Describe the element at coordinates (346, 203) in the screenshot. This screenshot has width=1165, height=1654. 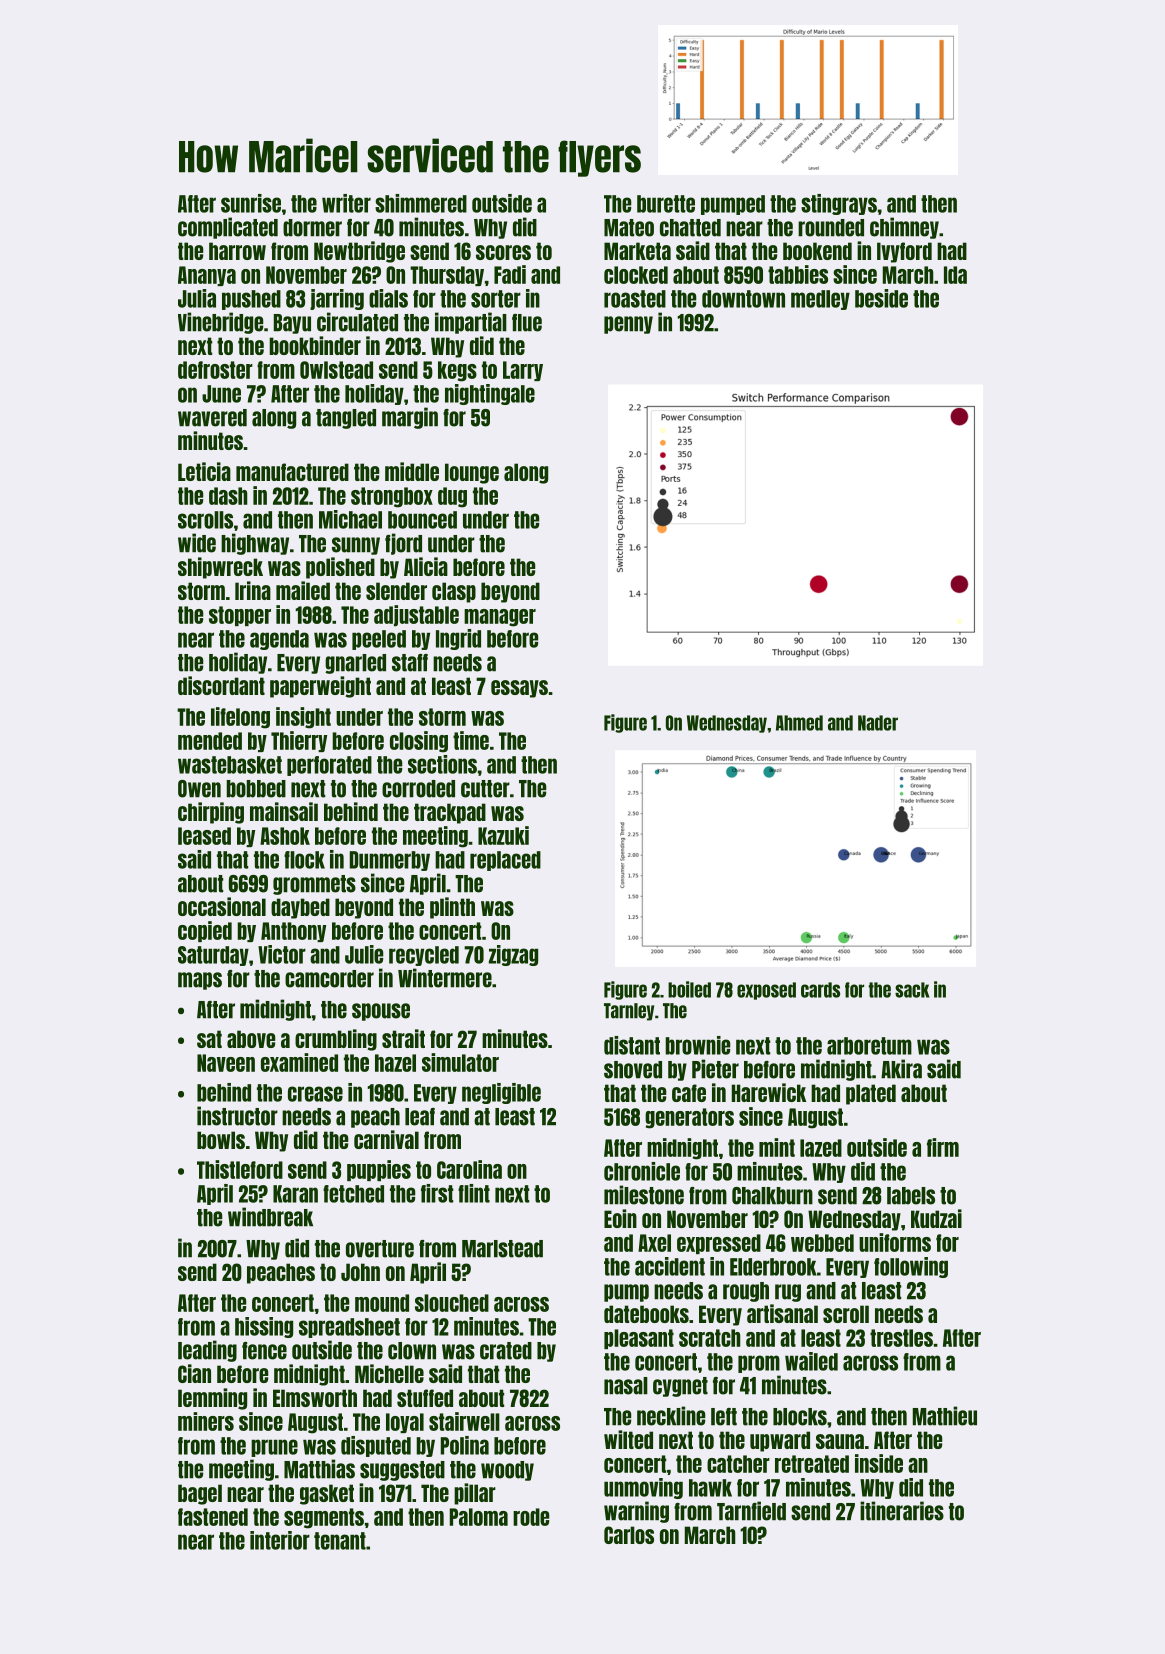
I see `writer` at that location.
